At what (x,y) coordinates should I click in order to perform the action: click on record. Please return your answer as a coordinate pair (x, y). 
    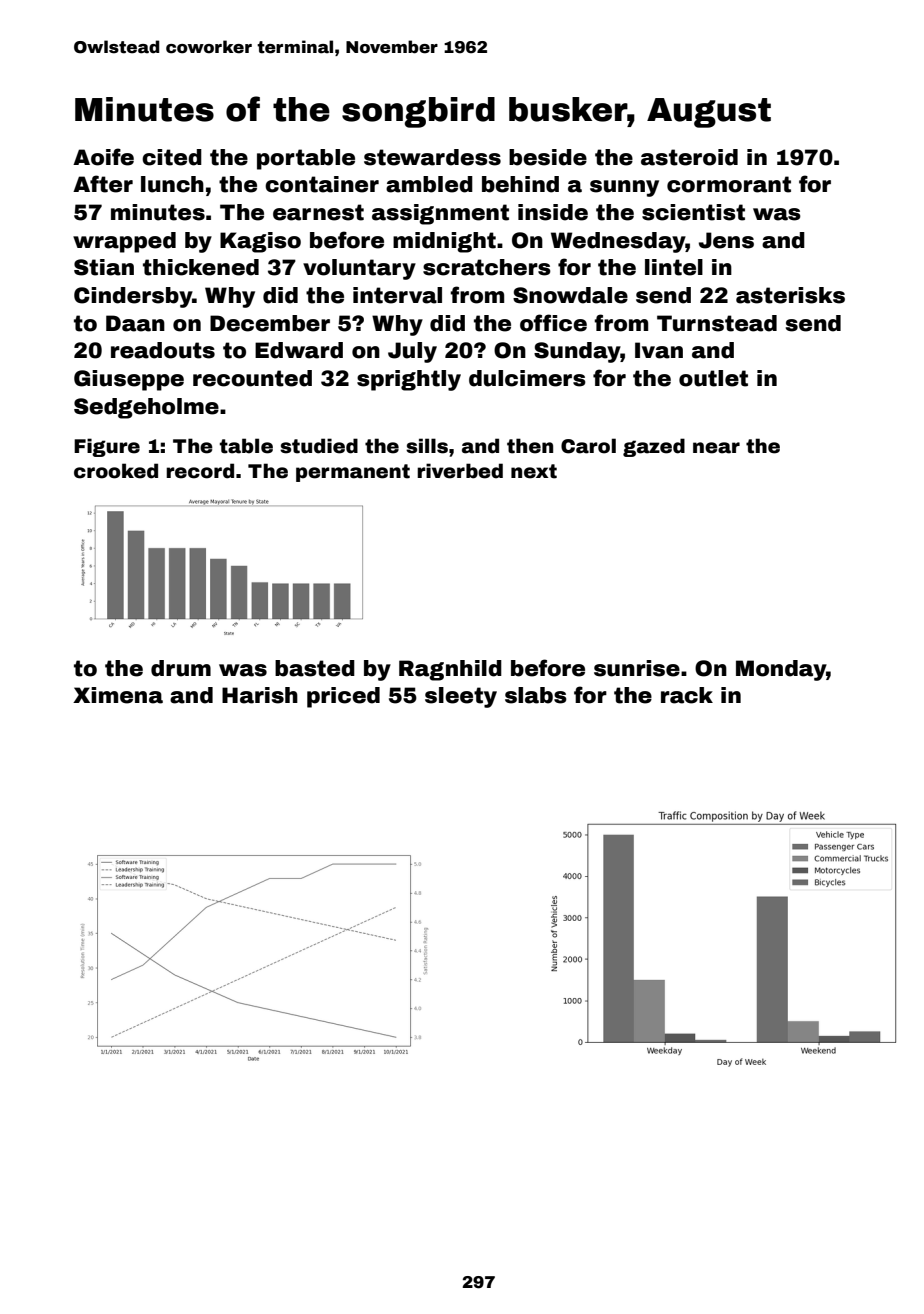
    Looking at the image, I should click on (200, 471).
